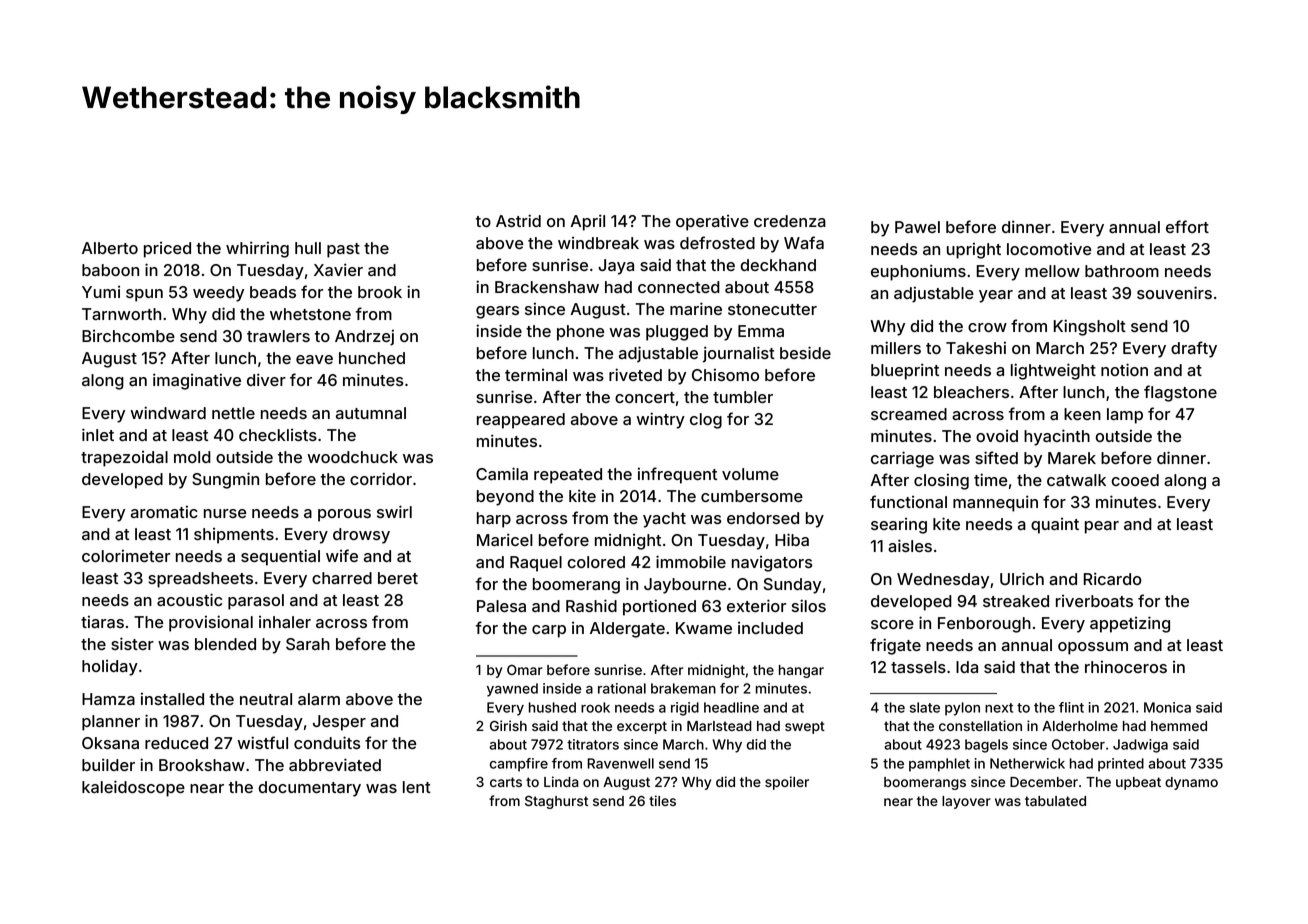 Image resolution: width=1308 pixels, height=924 pixels. What do you see at coordinates (696, 308) in the screenshot?
I see `marine` at bounding box center [696, 308].
